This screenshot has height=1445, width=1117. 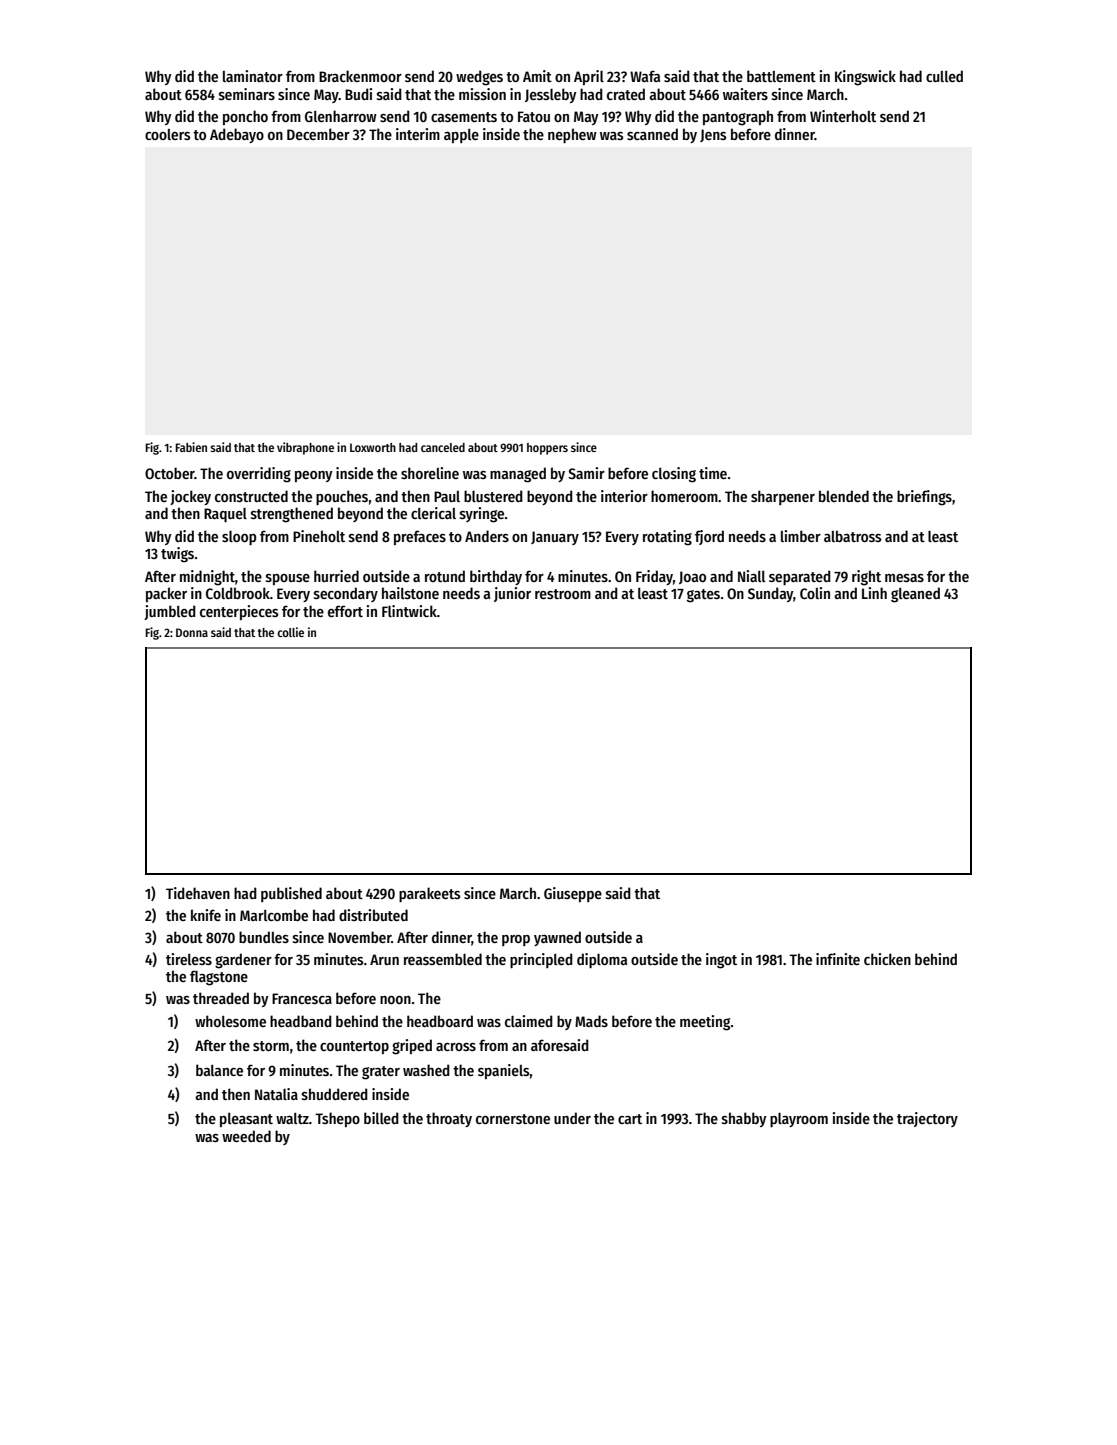 What do you see at coordinates (443, 447) in the screenshot?
I see `canceled` at bounding box center [443, 447].
